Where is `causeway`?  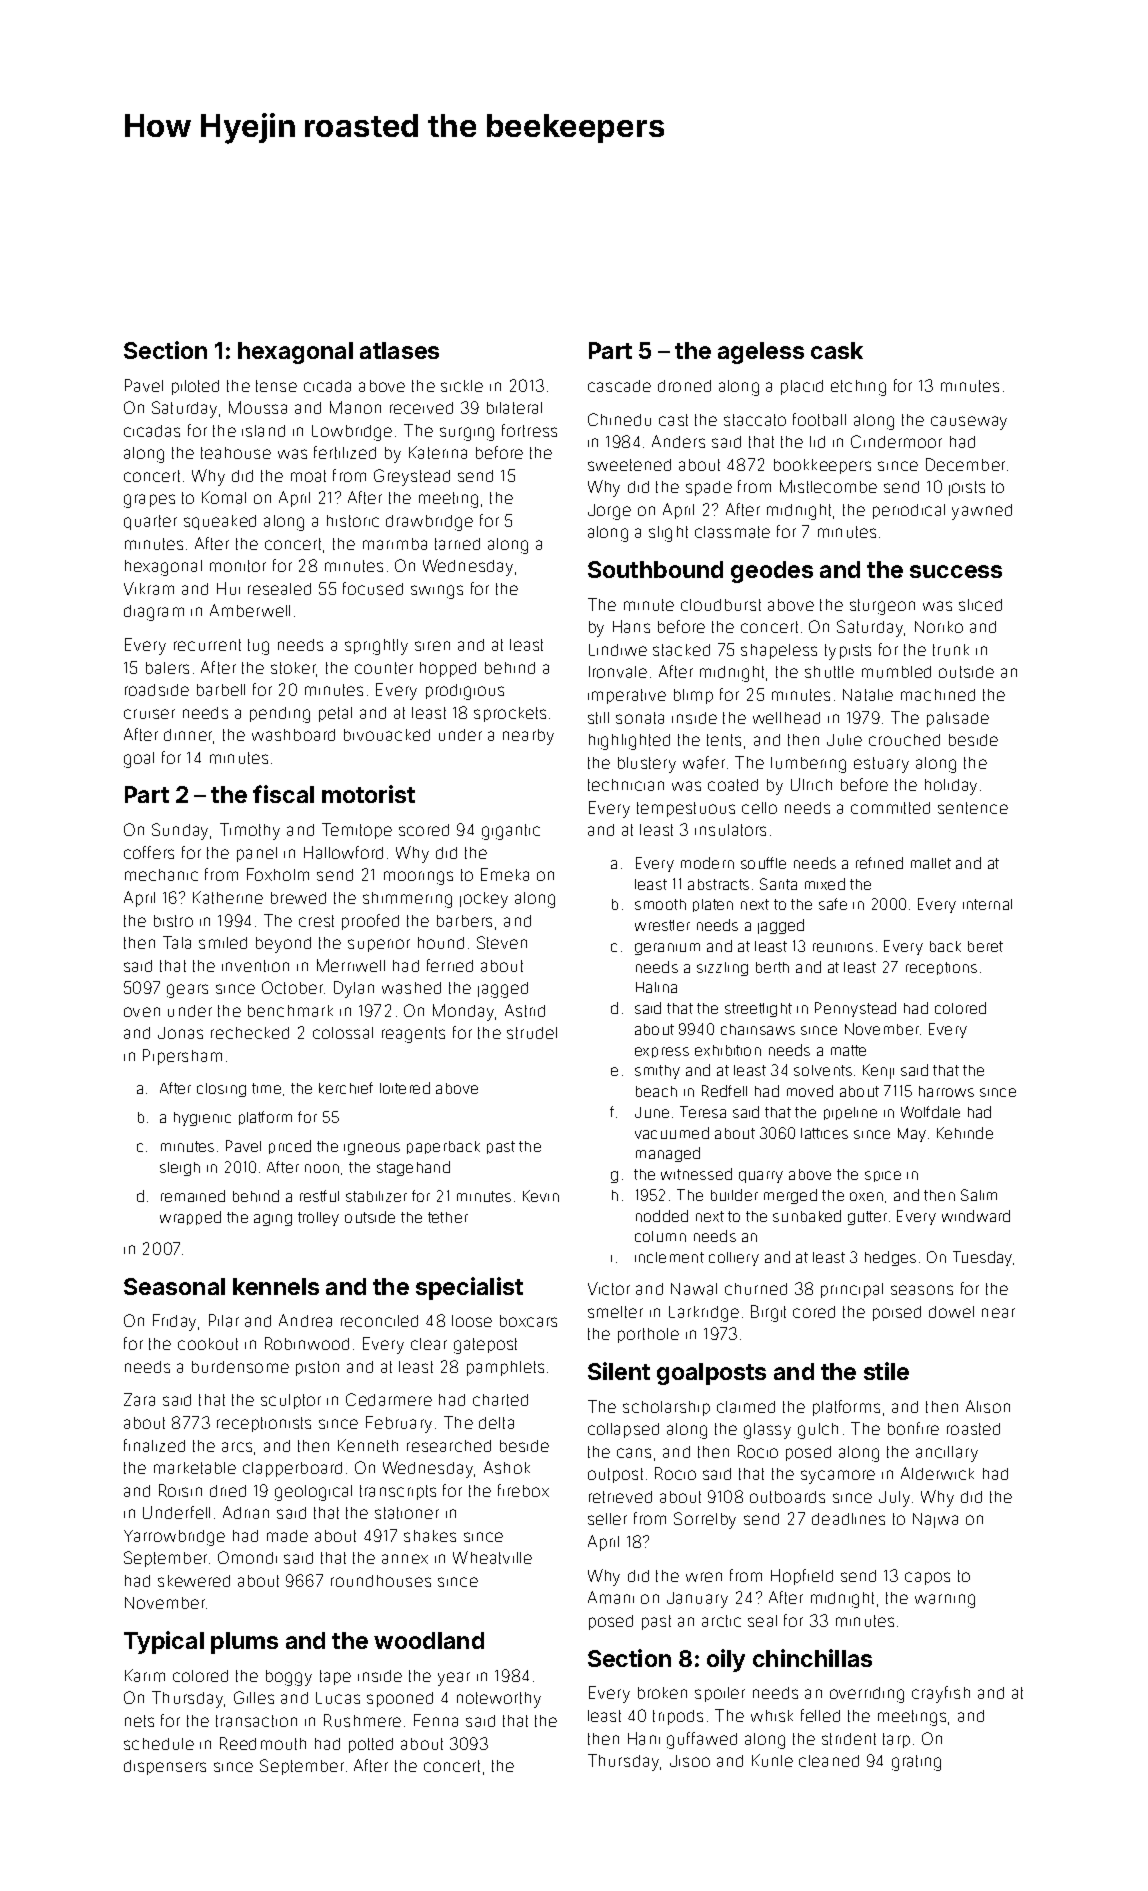
causeway is located at coordinates (969, 423).
